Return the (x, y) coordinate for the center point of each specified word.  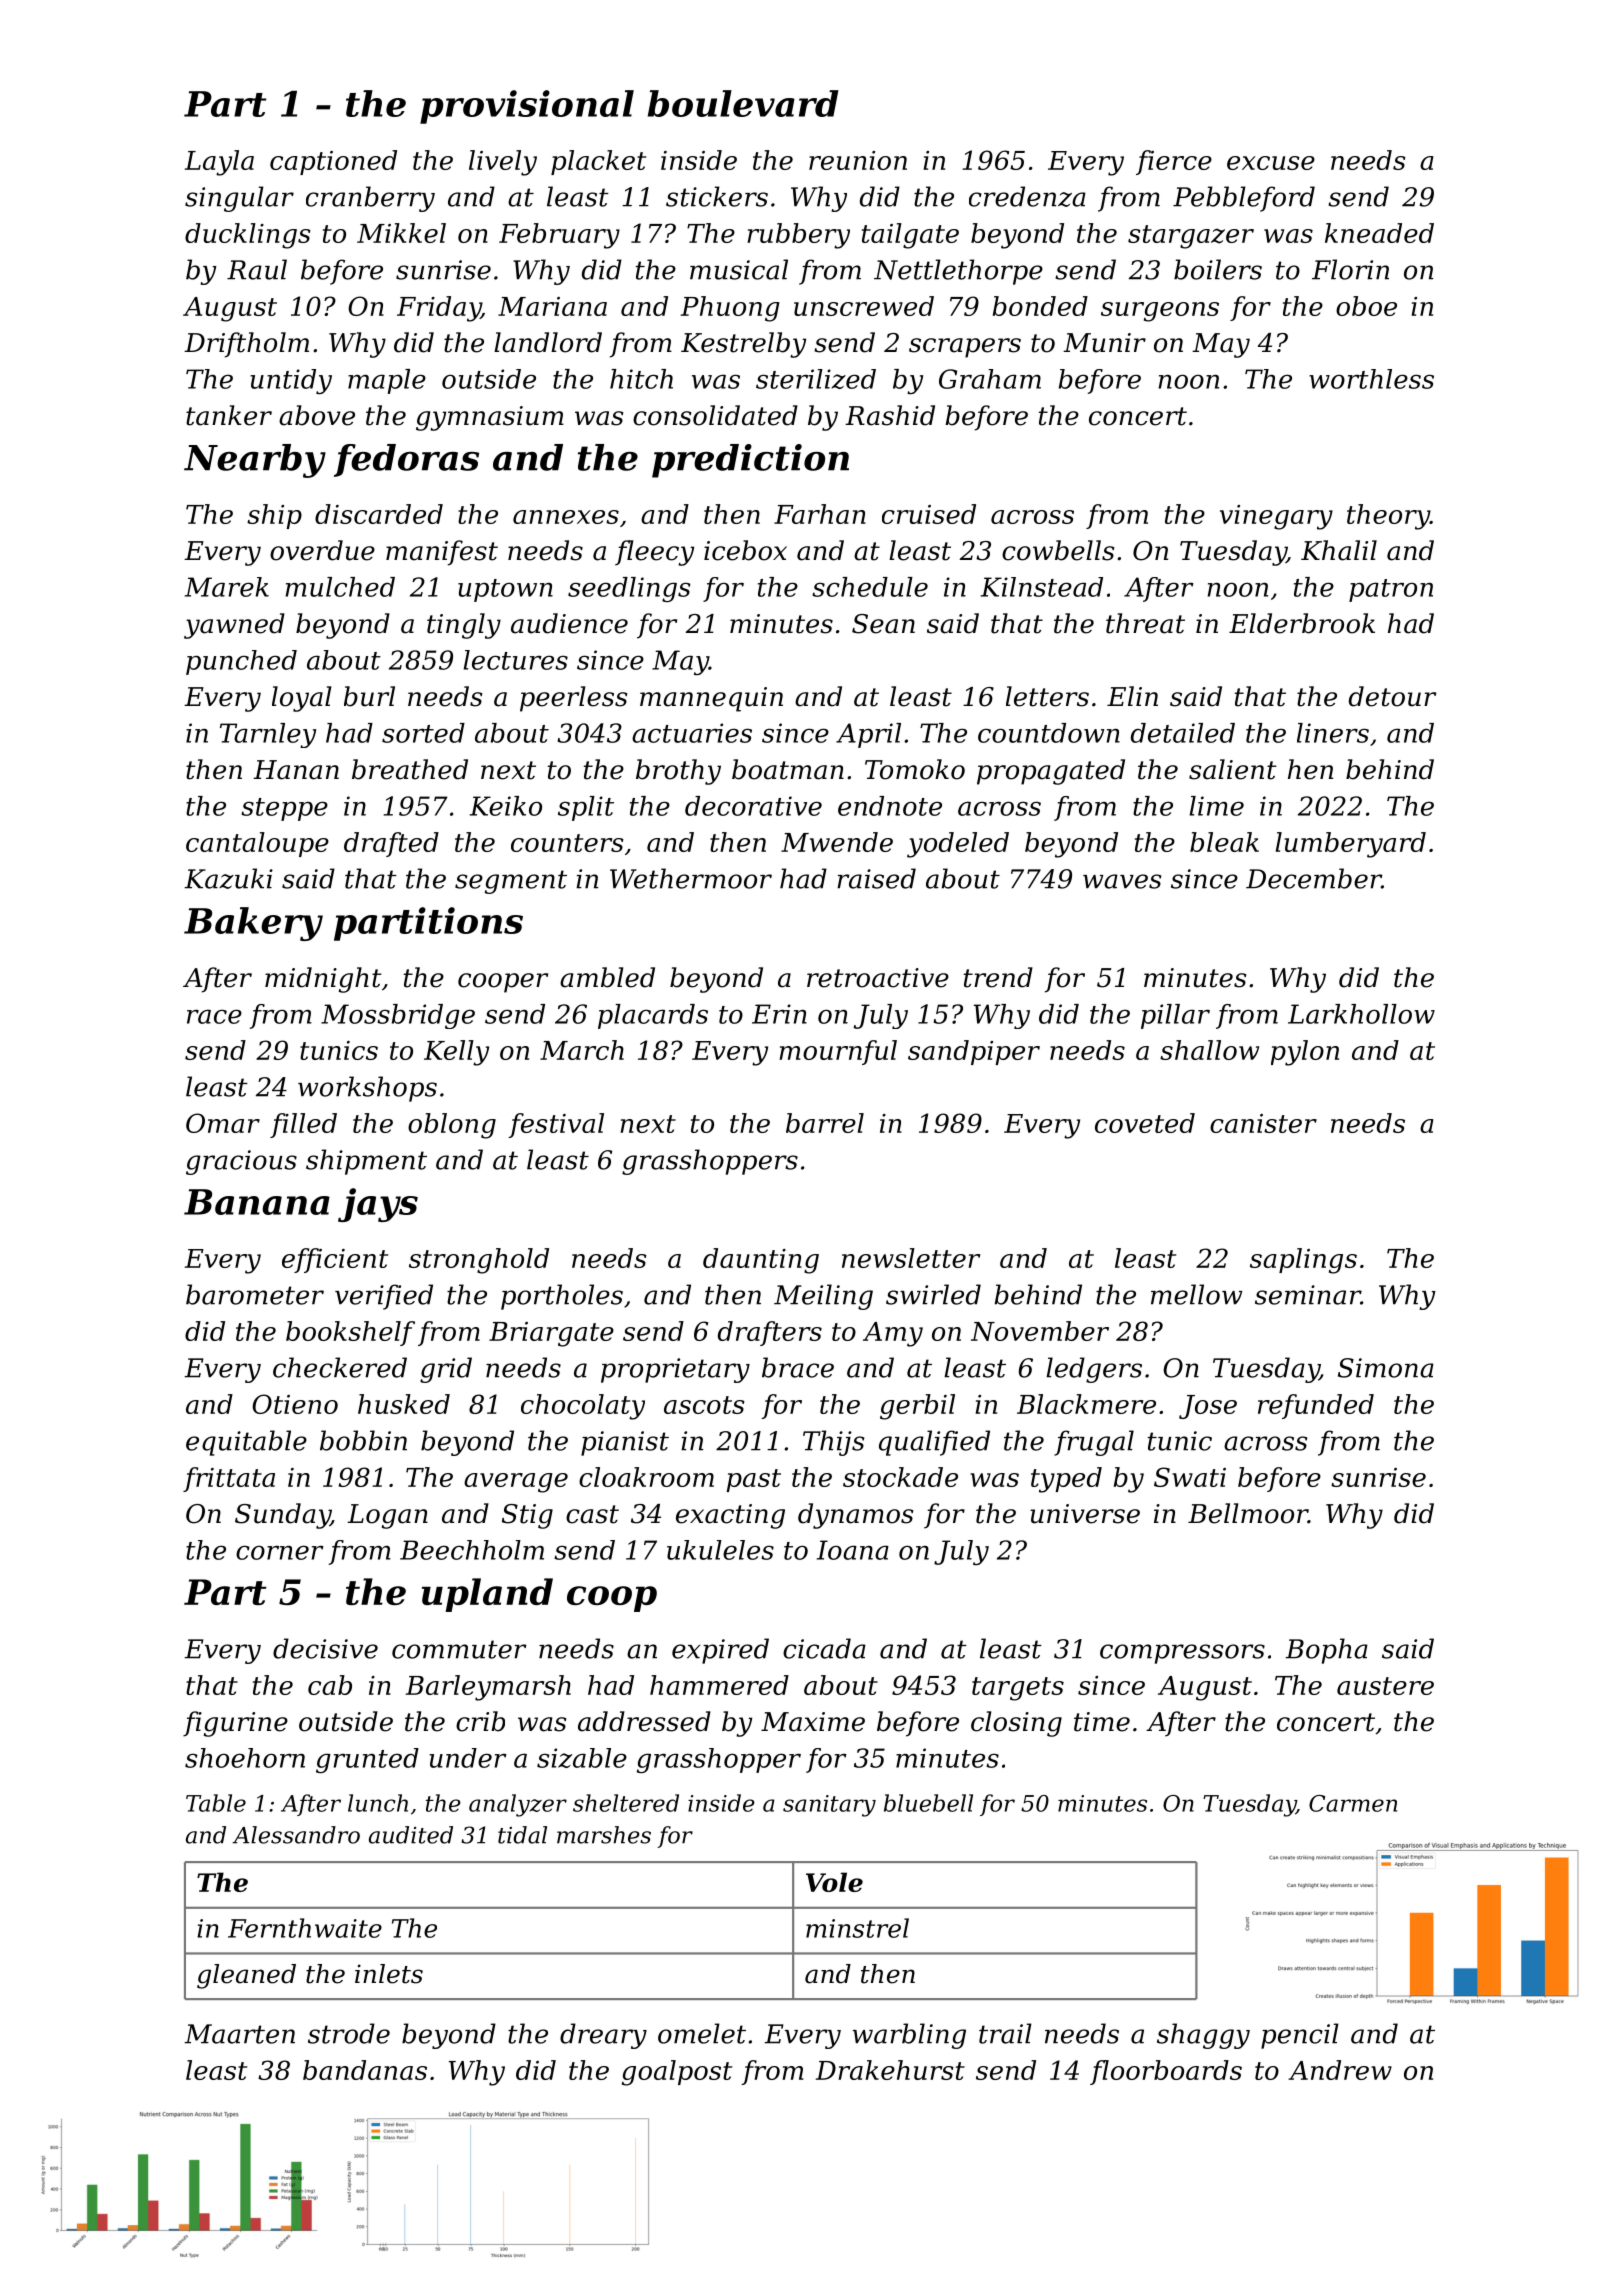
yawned (234, 626)
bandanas (365, 2070)
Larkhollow (1361, 1014)
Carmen (1353, 1803)
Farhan (820, 514)
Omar (223, 1123)
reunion (858, 160)
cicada (824, 1648)
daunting (761, 1261)
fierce (1174, 162)
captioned (333, 162)
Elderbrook (1302, 623)
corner (280, 1552)
